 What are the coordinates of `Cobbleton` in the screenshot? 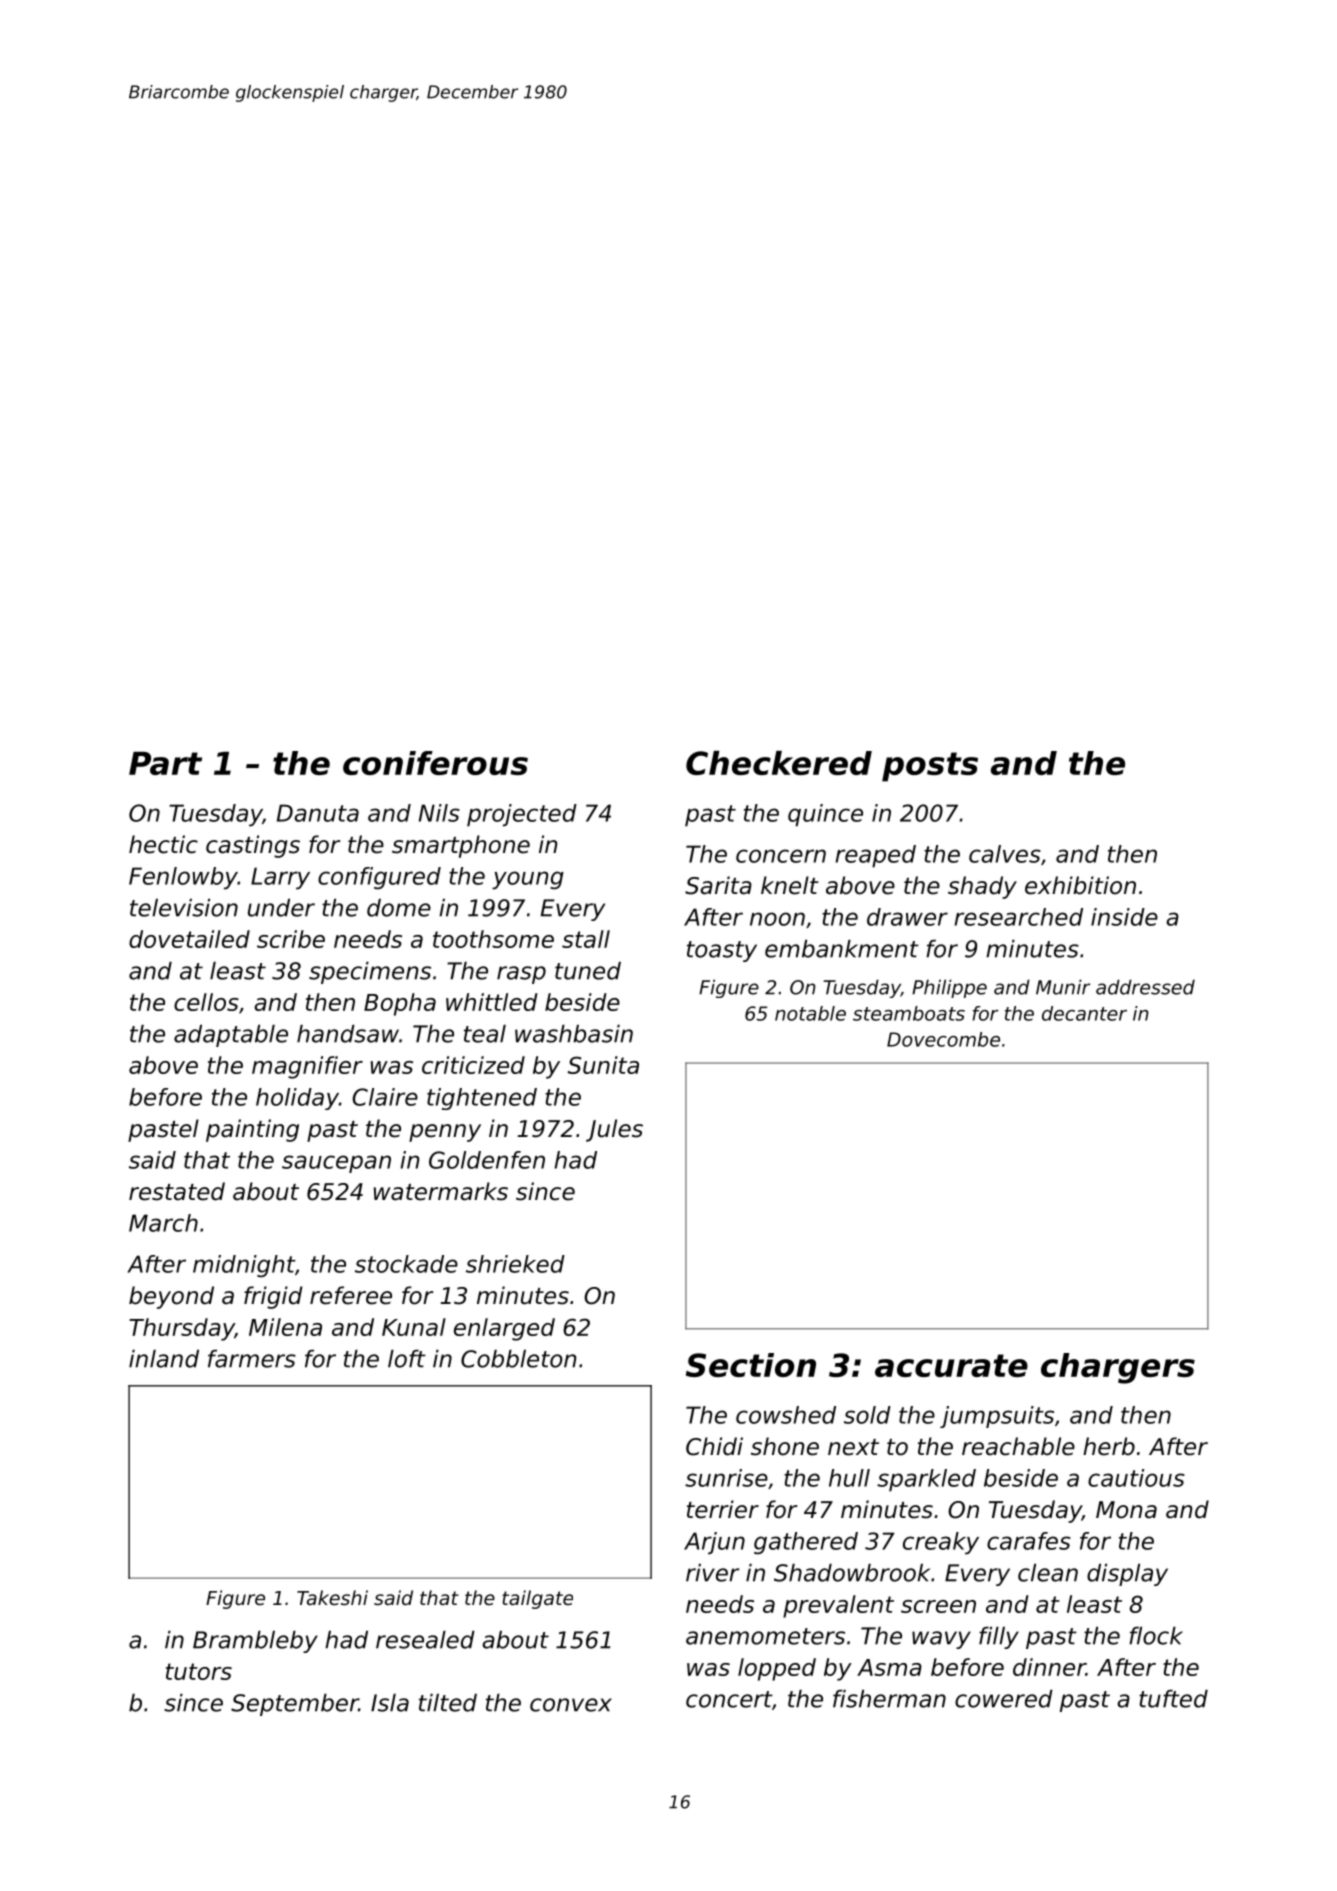 It's located at (518, 1359).
